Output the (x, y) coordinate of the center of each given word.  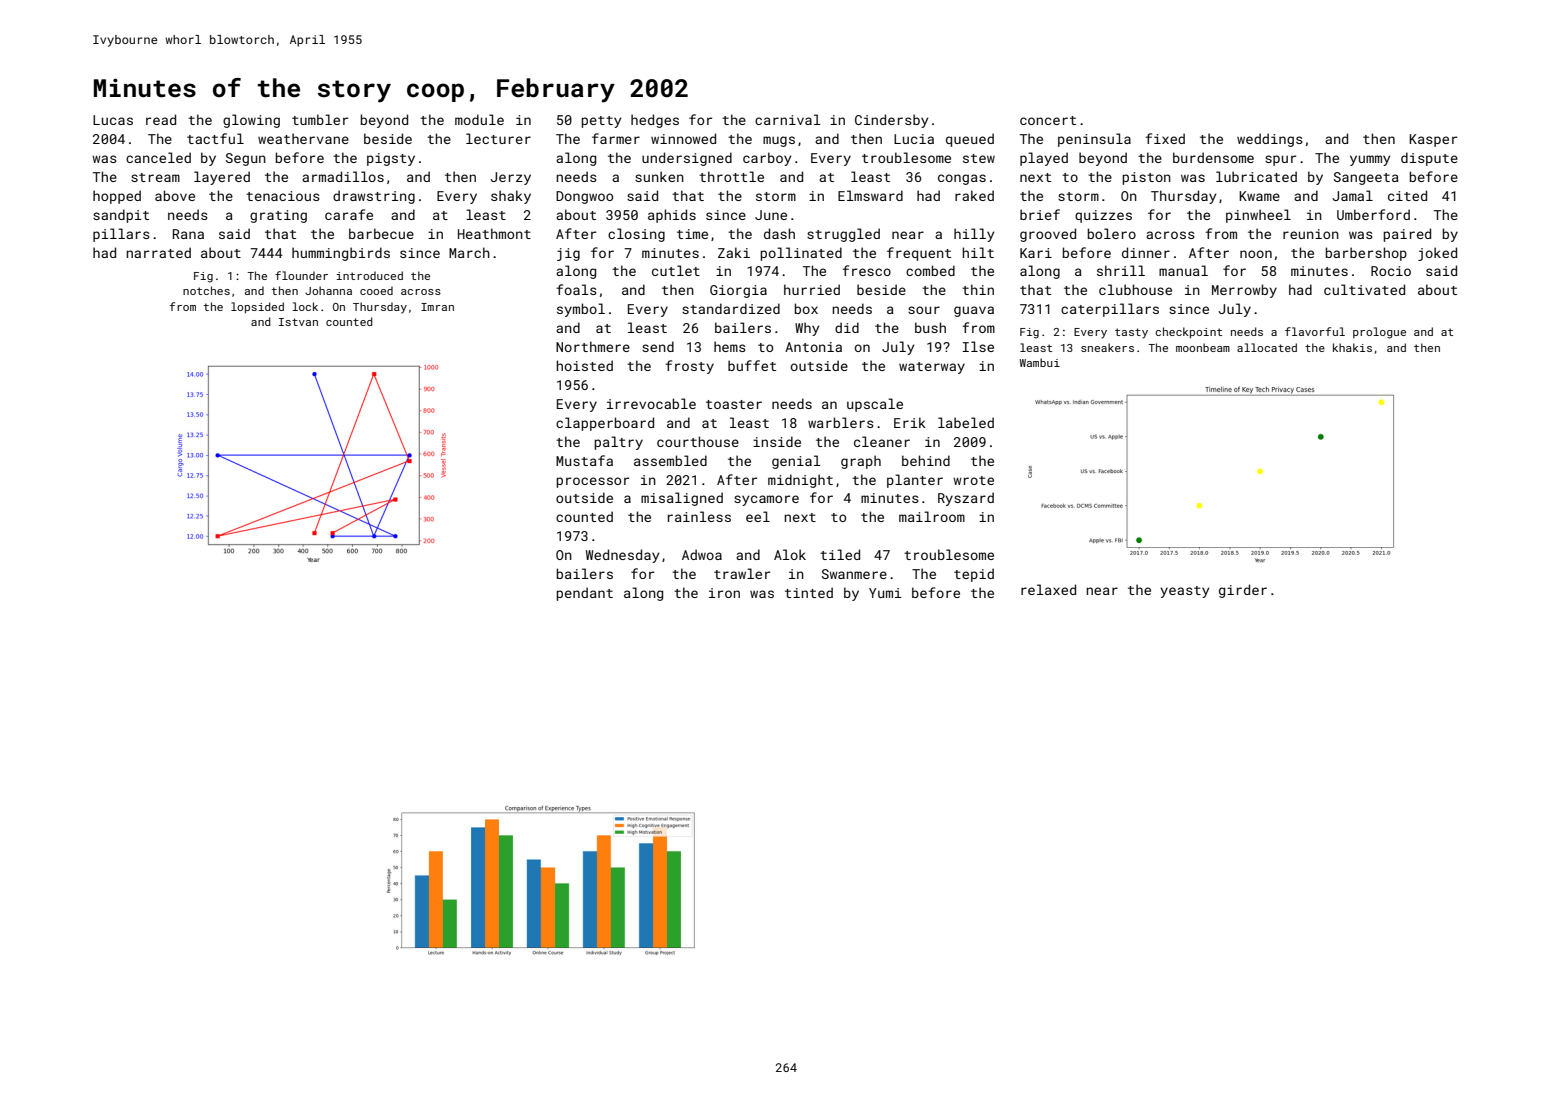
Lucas (113, 120)
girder (1243, 591)
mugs (779, 141)
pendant (584, 594)
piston (1146, 178)
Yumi (885, 593)
